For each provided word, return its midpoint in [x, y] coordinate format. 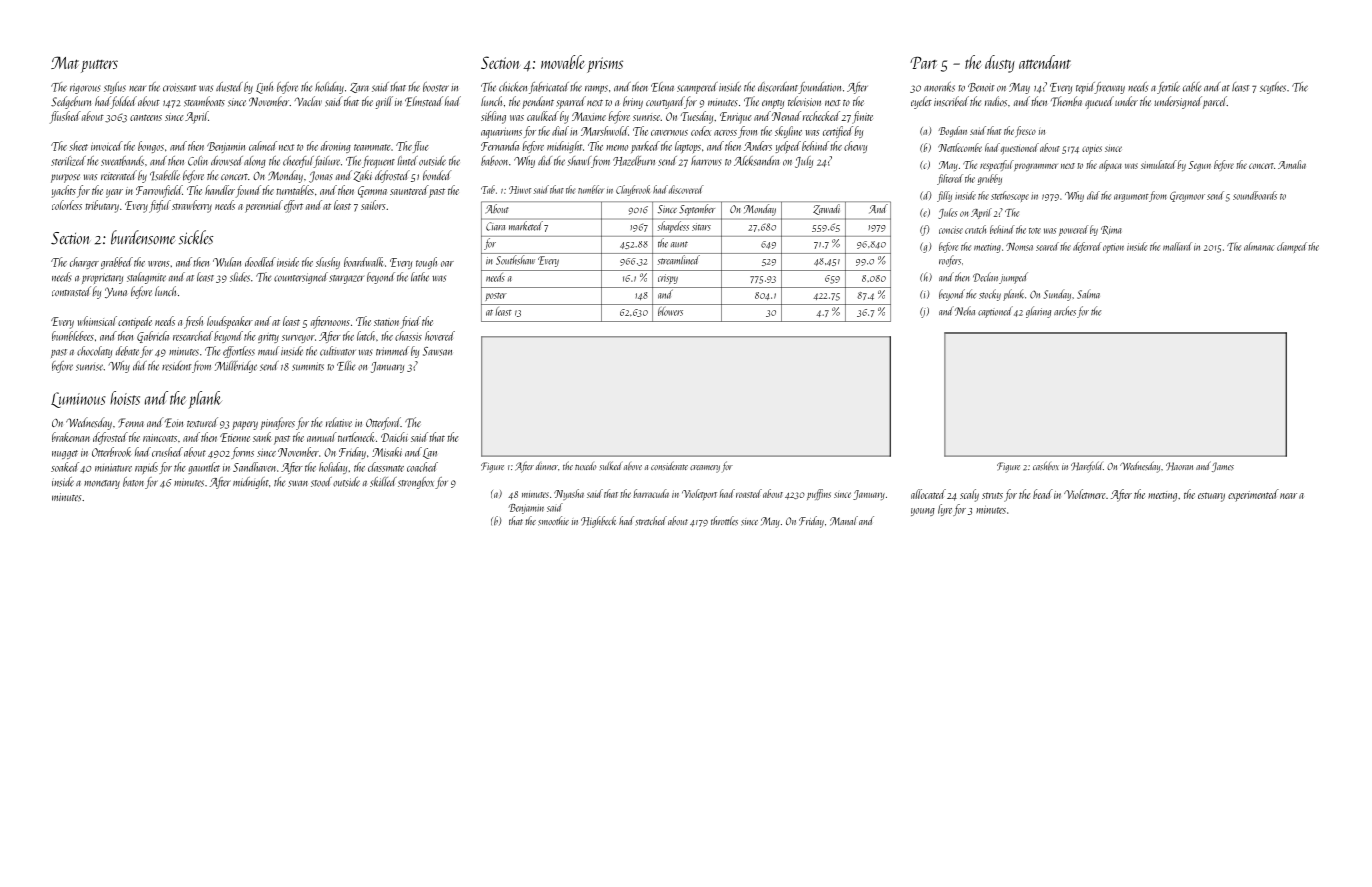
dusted [229, 87]
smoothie [553, 521]
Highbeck [598, 522]
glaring [1038, 312]
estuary [1211, 497]
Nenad [786, 116]
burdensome [143, 237]
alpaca [1110, 165]
